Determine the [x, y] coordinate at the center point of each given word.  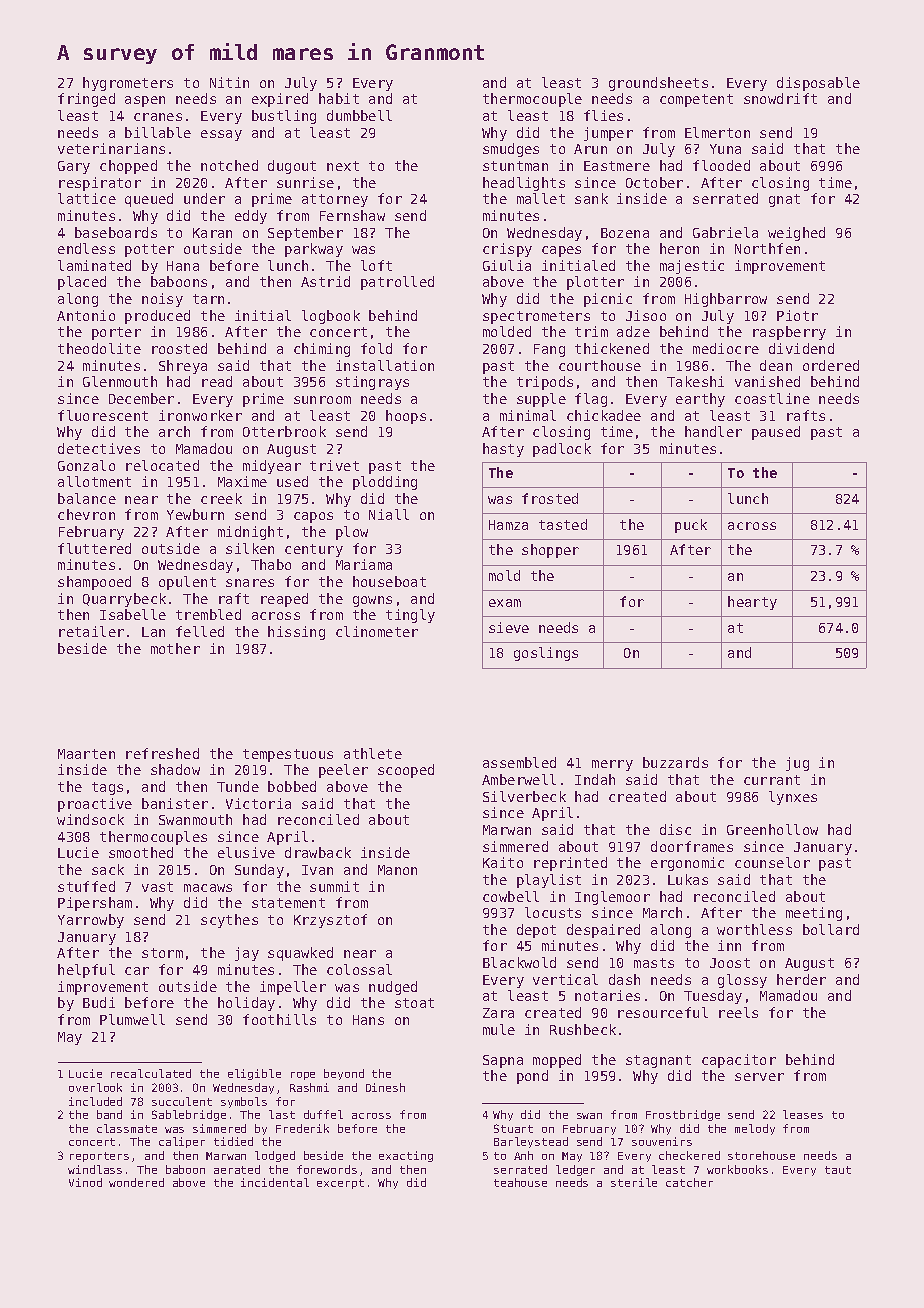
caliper [182, 1142]
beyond [344, 1074]
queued [149, 200]
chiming [322, 350]
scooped [406, 771]
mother [175, 648]
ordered [831, 365]
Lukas [688, 879]
